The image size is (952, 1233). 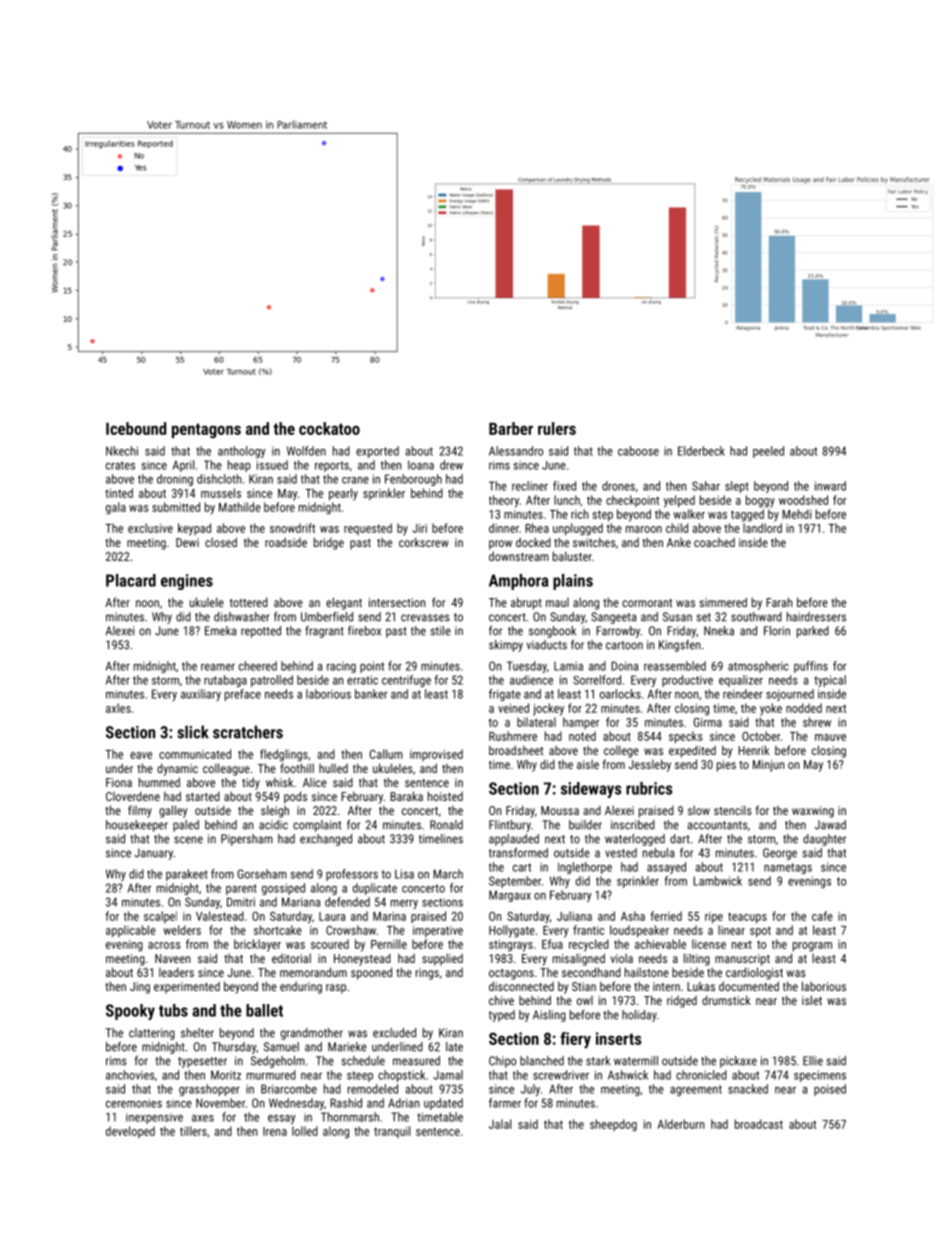 What do you see at coordinates (557, 428) in the image?
I see `rulers` at bounding box center [557, 428].
